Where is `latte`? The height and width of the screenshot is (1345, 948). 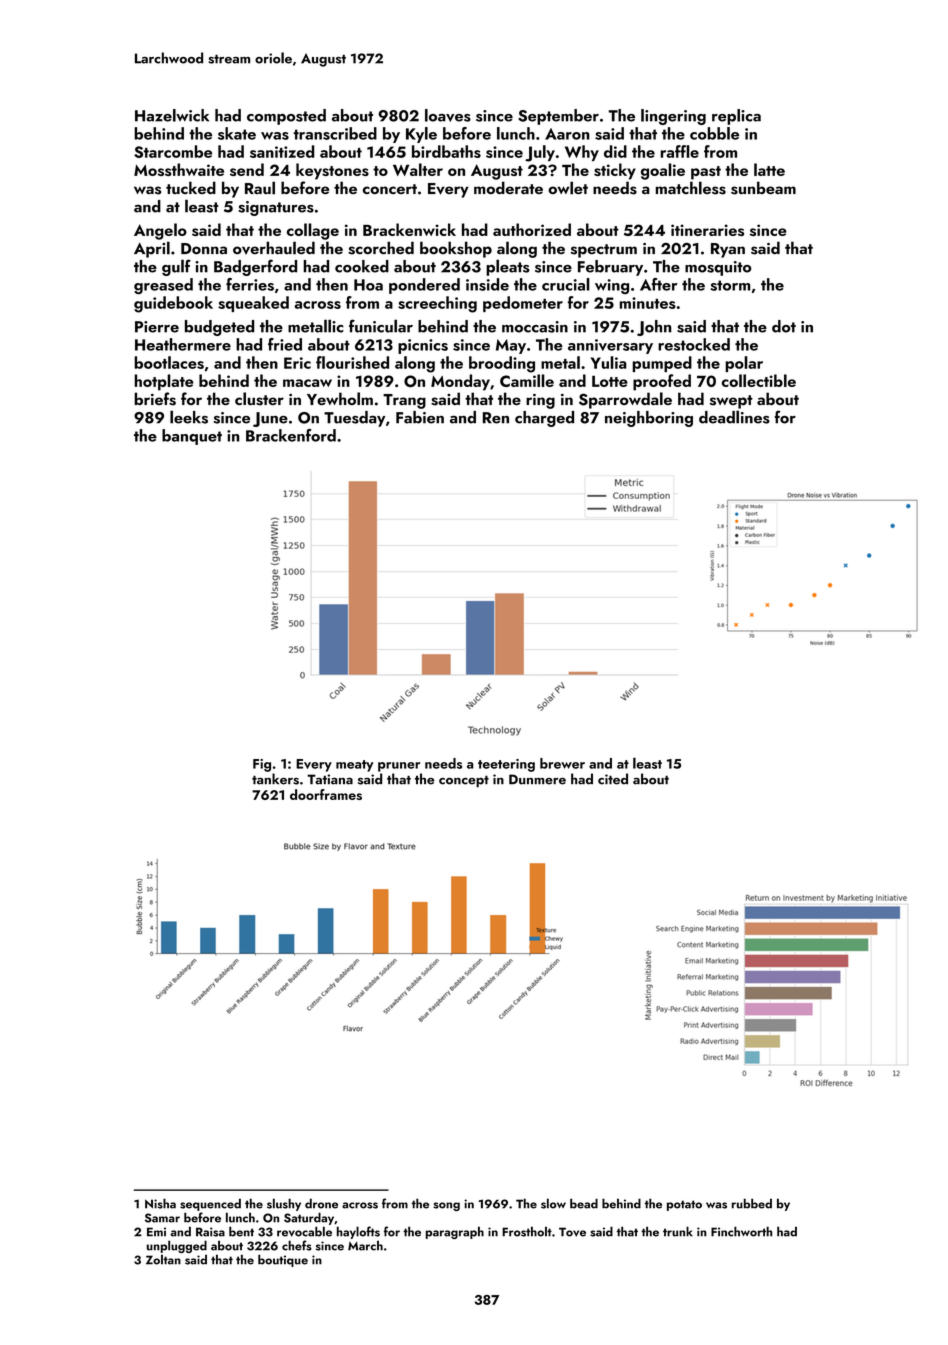
latte is located at coordinates (769, 169).
